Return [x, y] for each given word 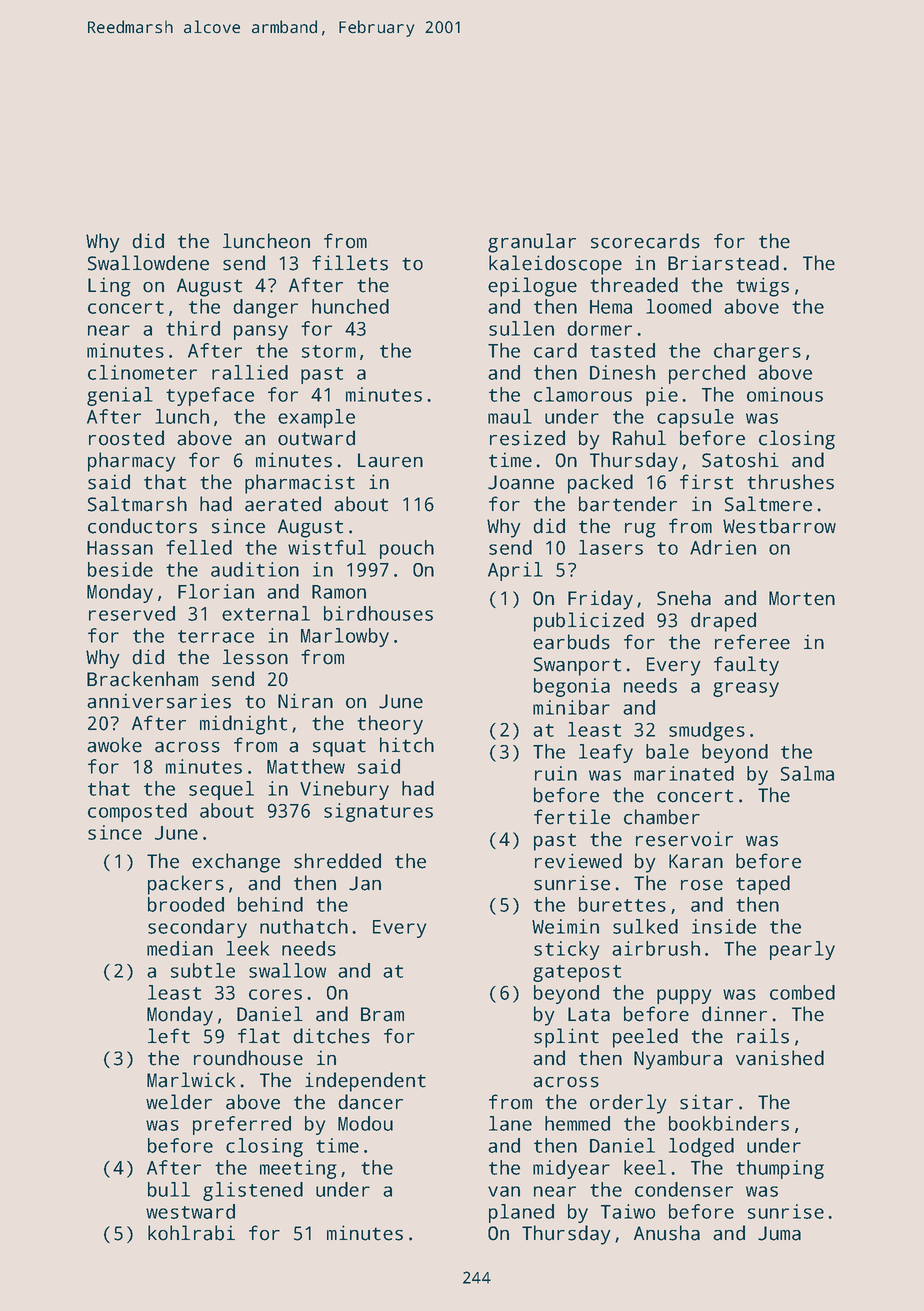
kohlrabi [191, 1233]
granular [532, 243]
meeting [298, 1169]
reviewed [578, 861]
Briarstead [723, 263]
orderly [628, 1104]
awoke [114, 745]
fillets [350, 263]
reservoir [684, 839]
